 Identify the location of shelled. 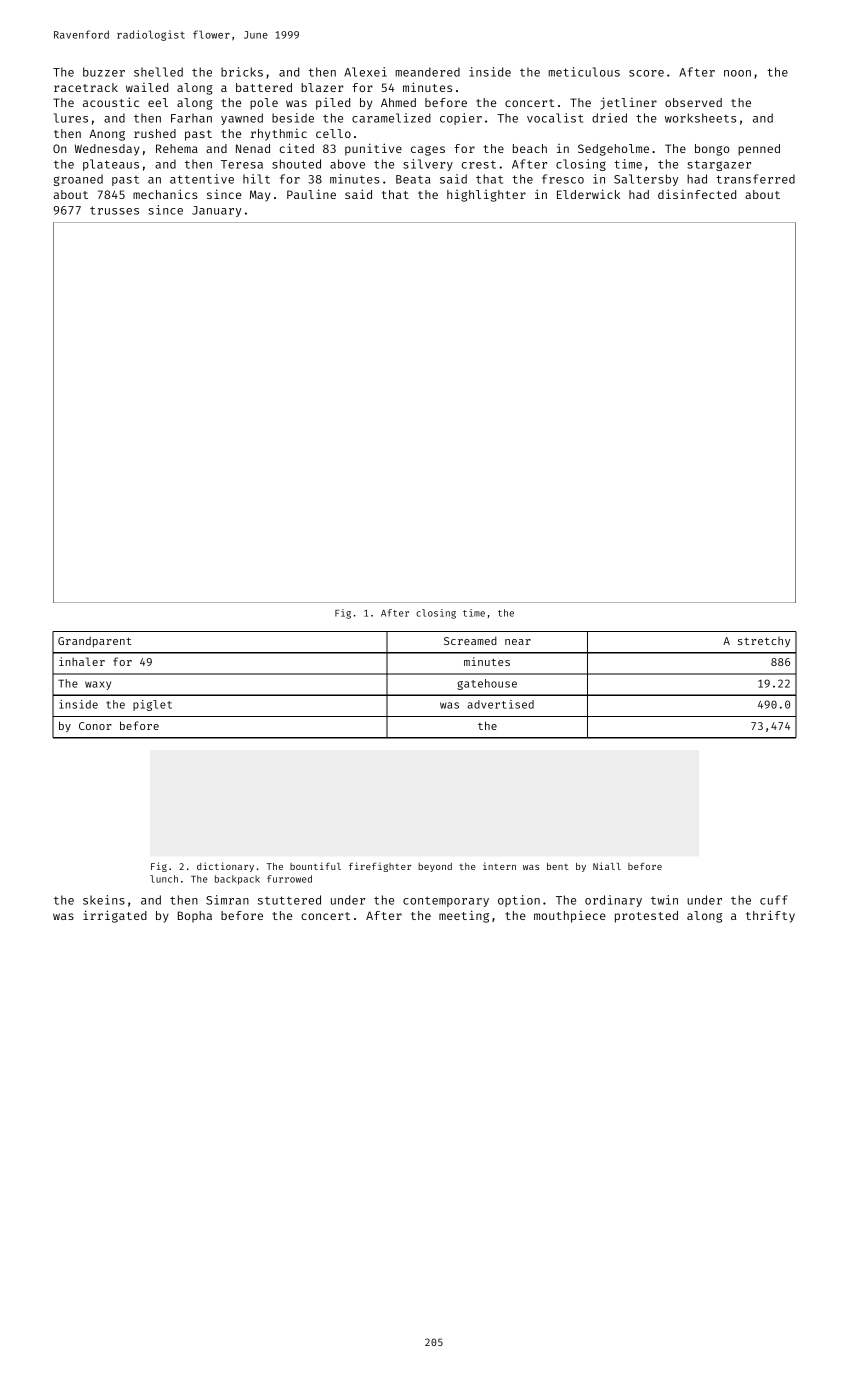
(158, 72).
